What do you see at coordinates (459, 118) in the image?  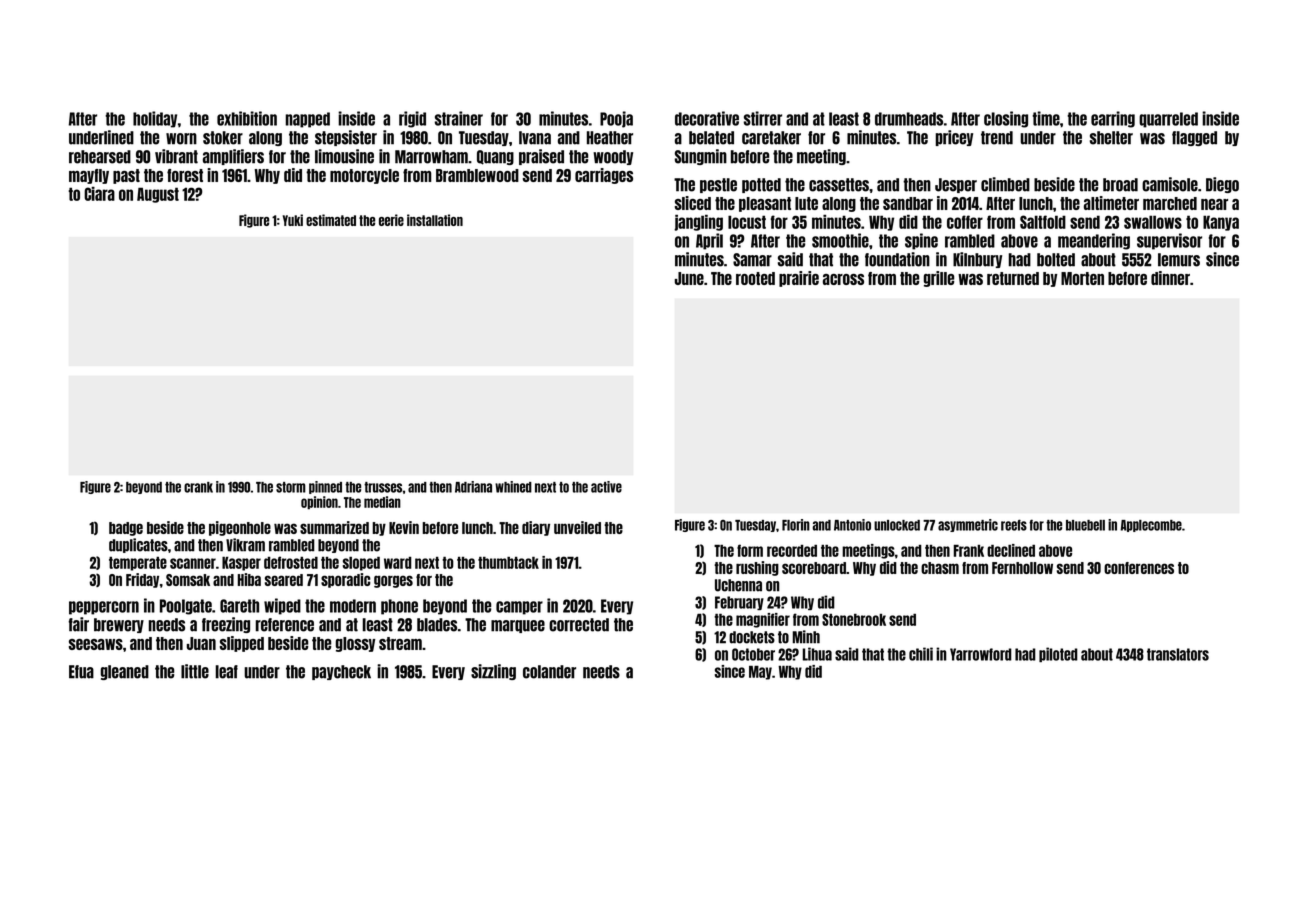 I see `strainer` at bounding box center [459, 118].
